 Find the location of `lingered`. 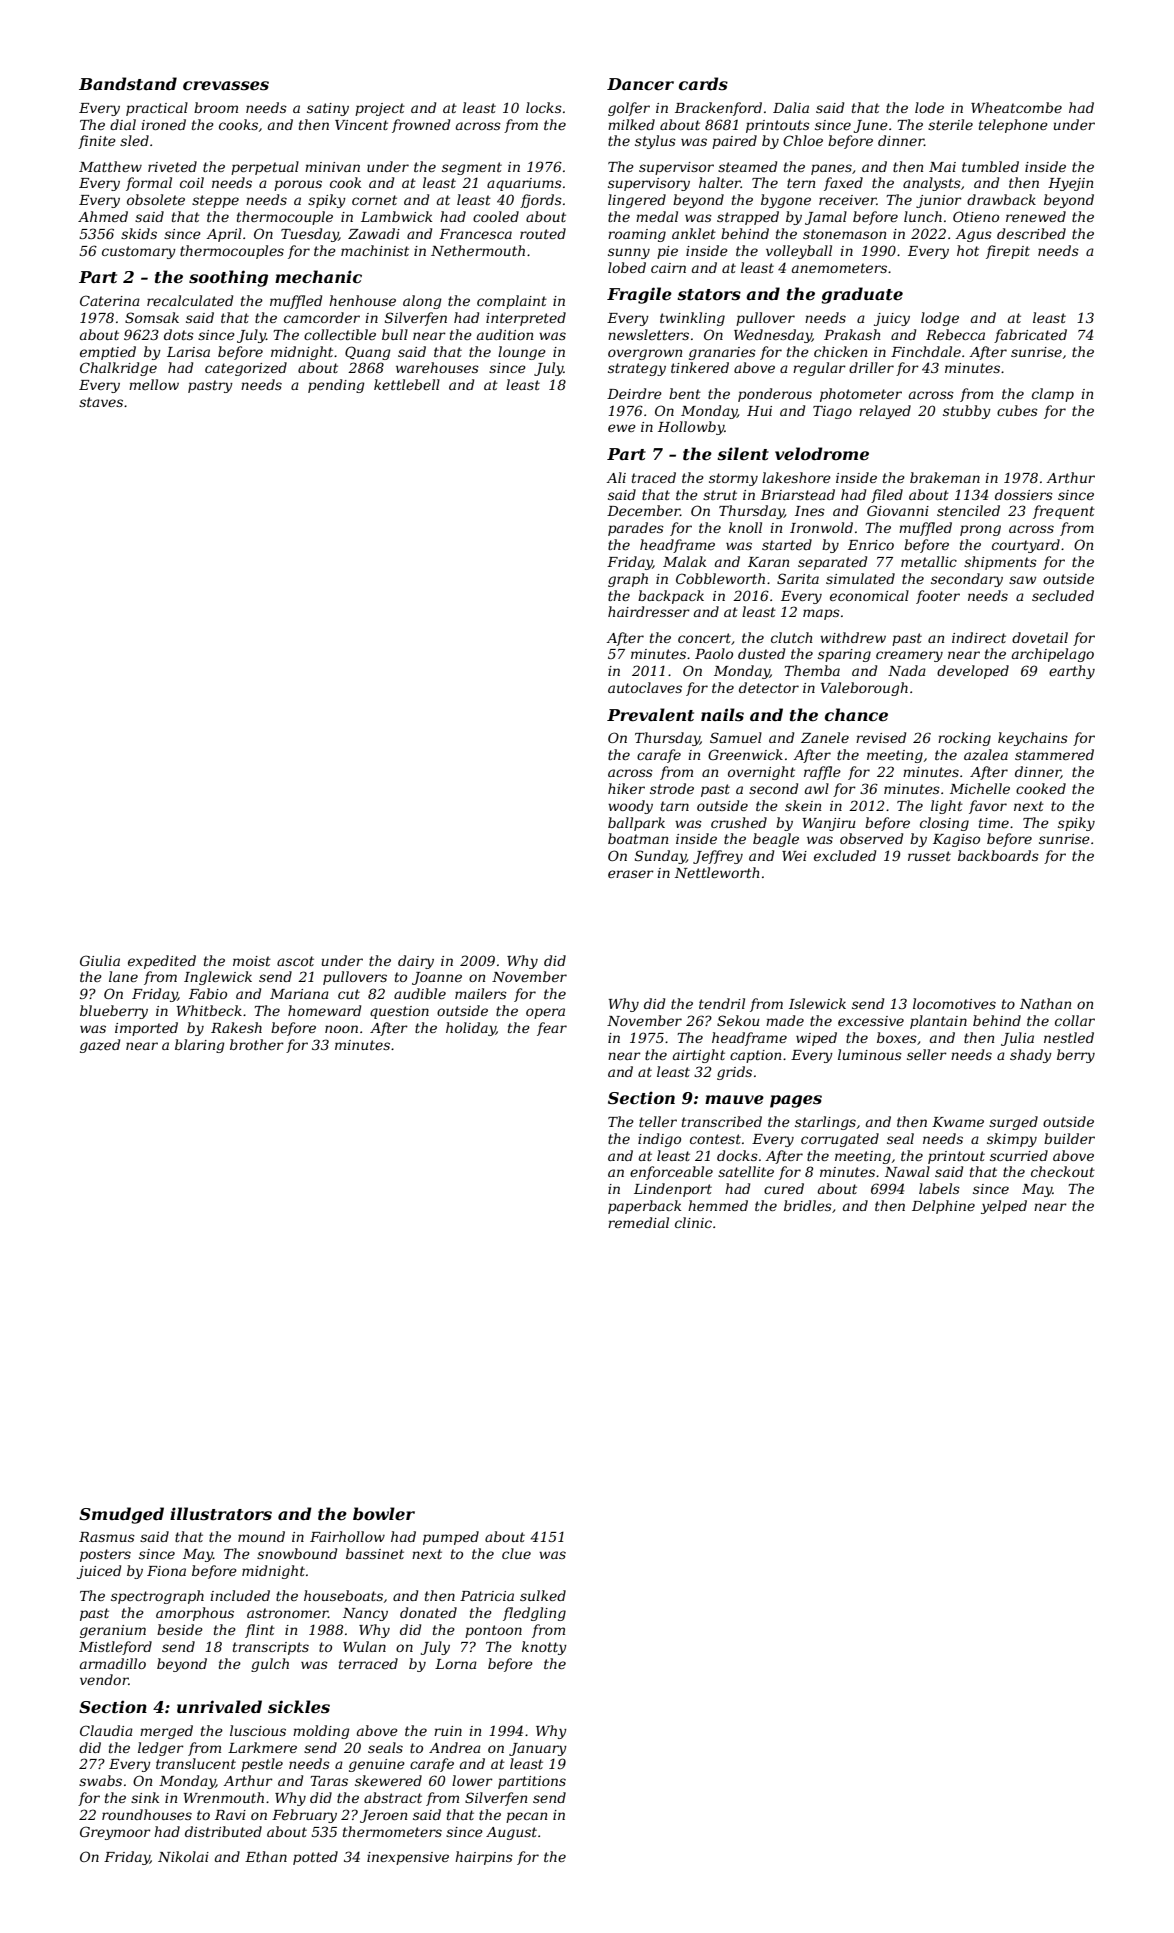

lingered is located at coordinates (637, 201).
